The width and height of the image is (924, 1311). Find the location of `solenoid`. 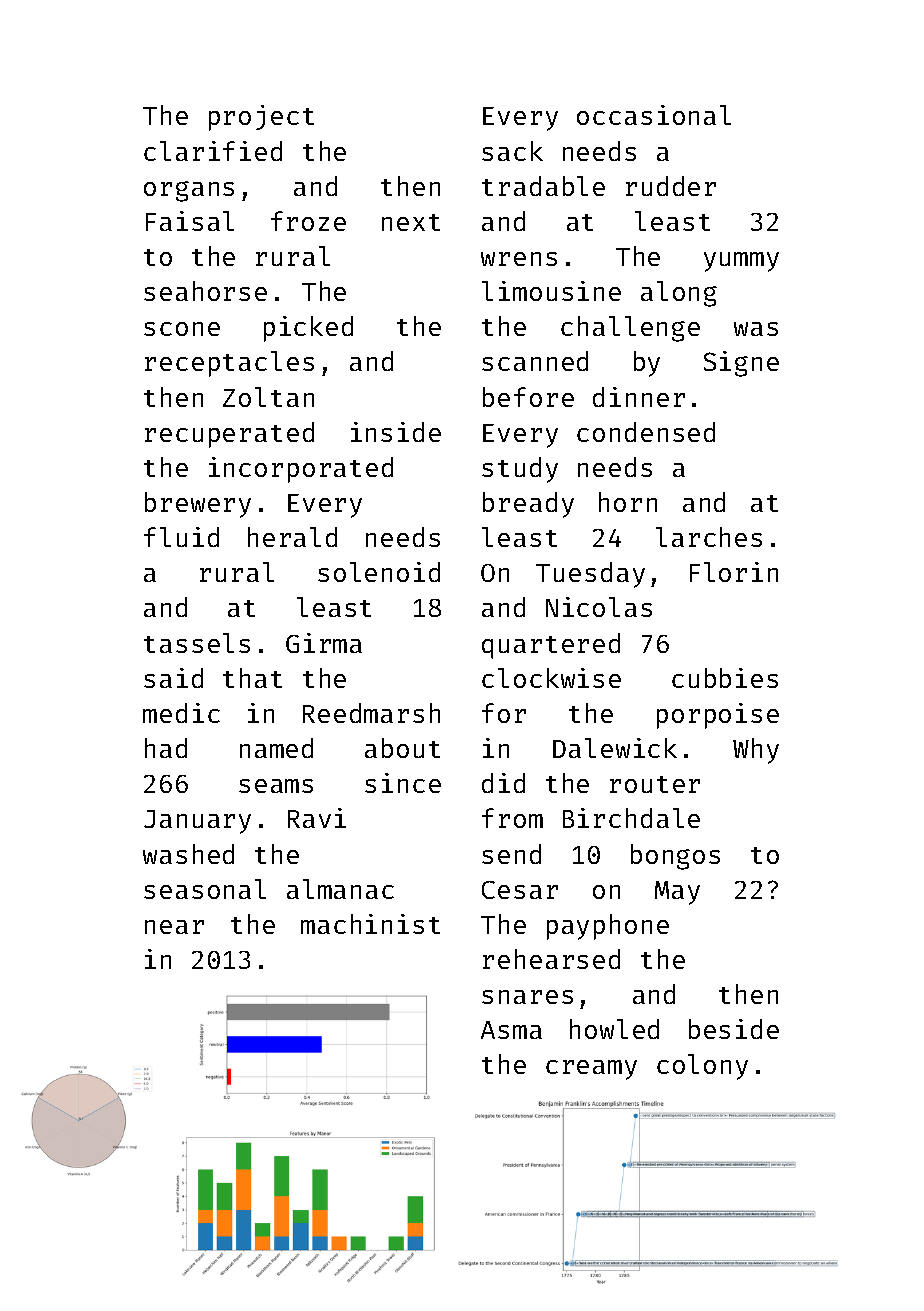

solenoid is located at coordinates (379, 572).
